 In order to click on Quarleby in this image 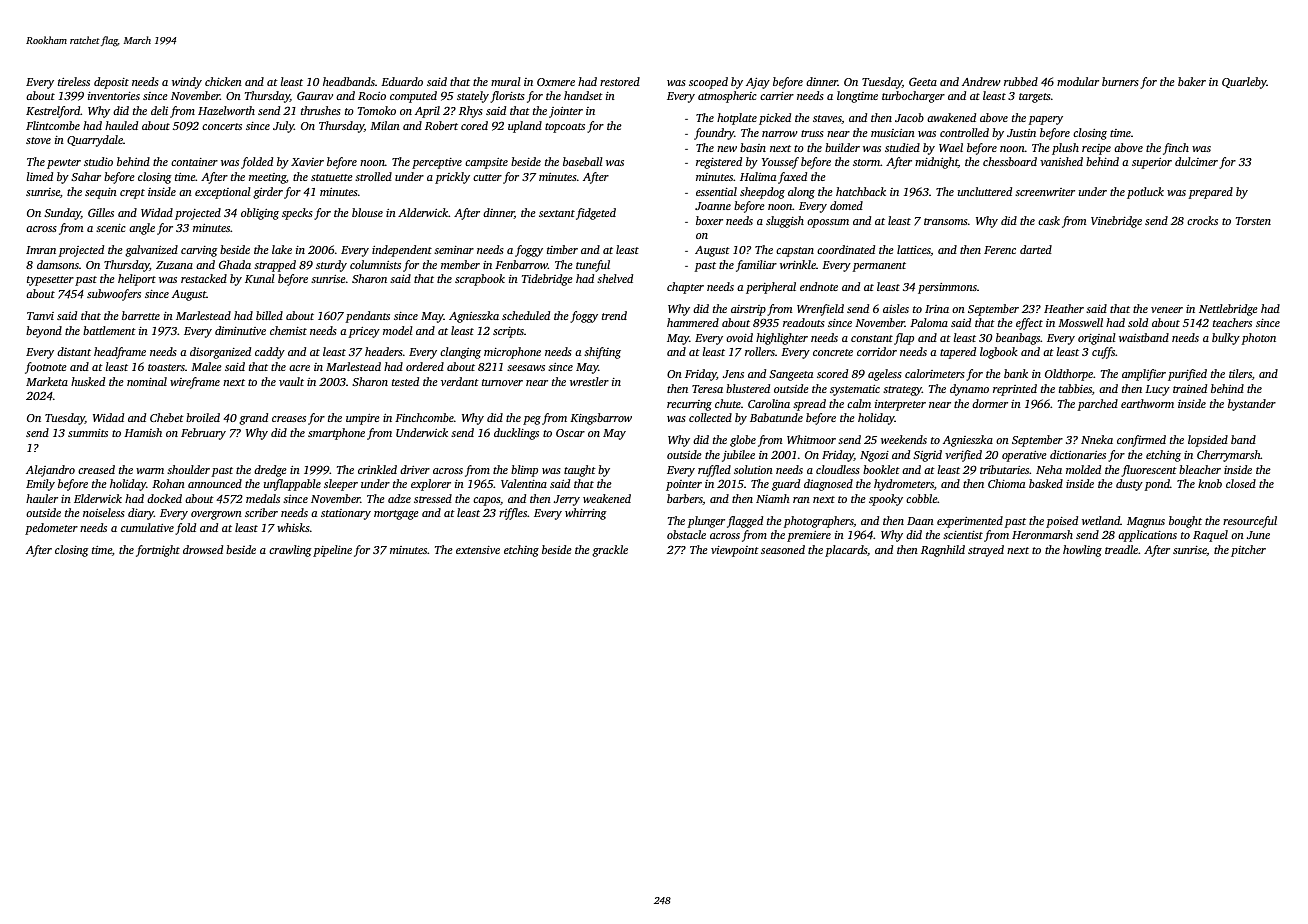, I will do `click(1244, 83)`.
